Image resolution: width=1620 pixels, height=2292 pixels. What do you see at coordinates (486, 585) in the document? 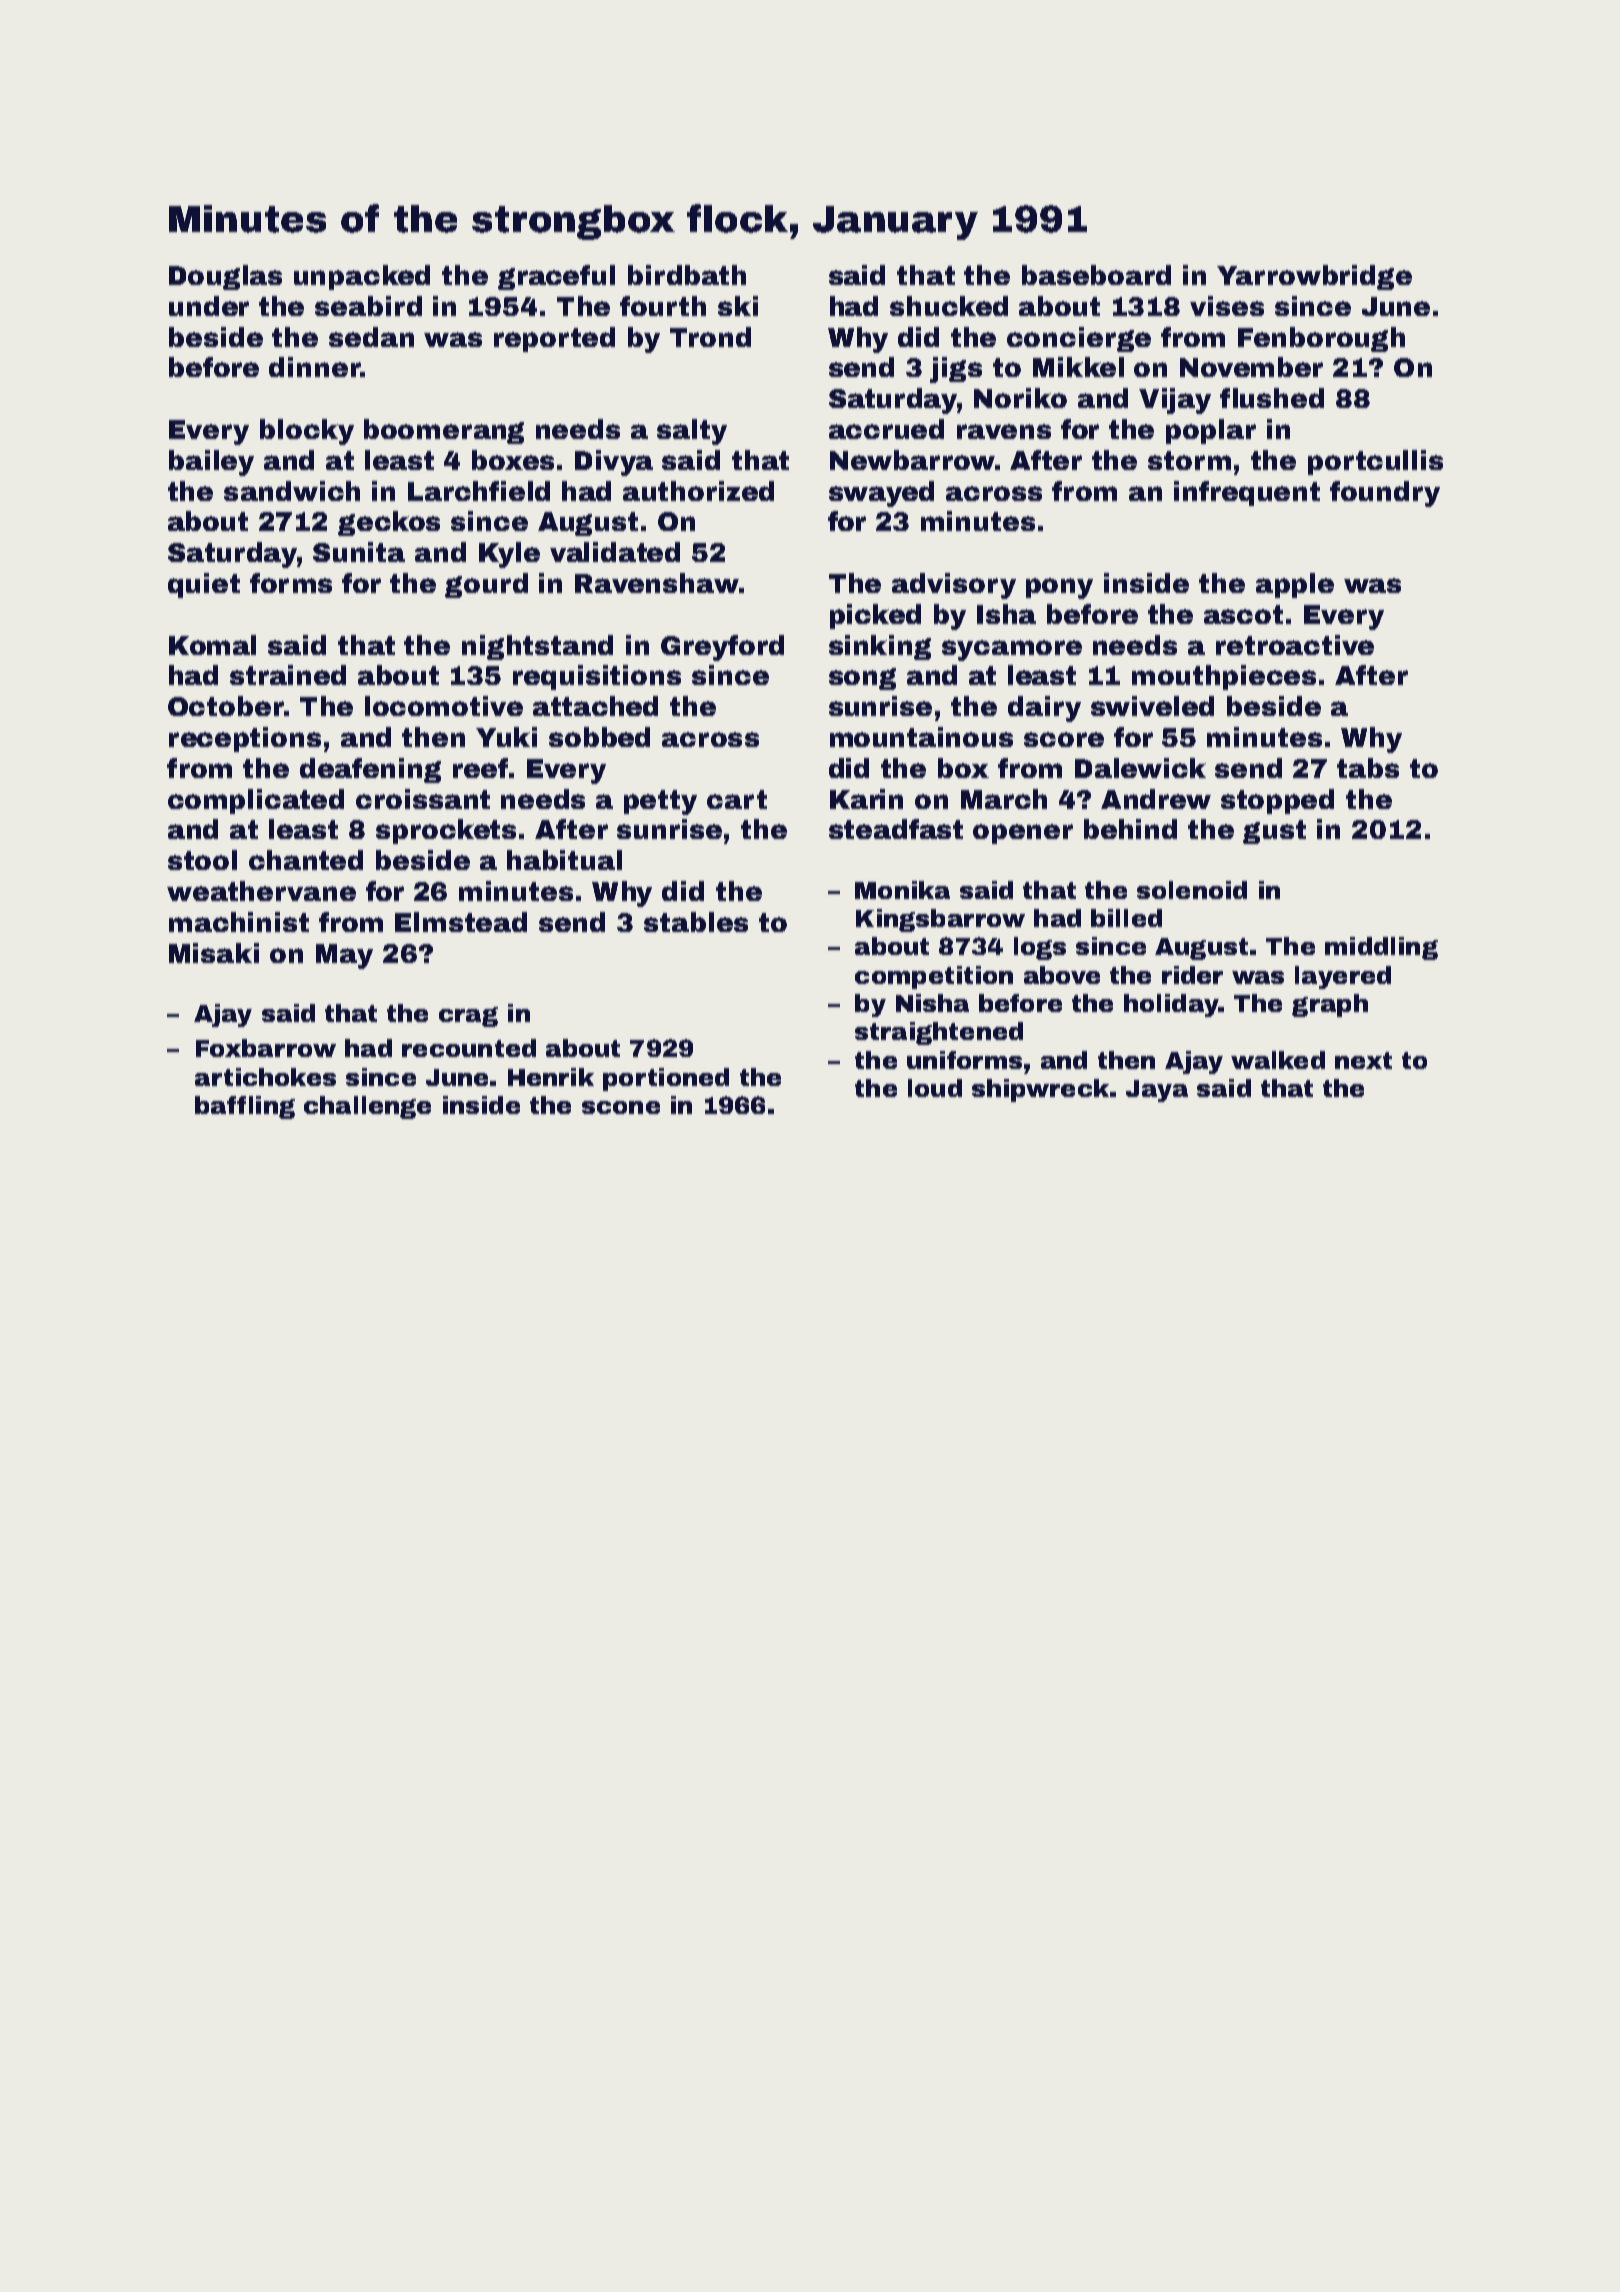
I see `gourd` at bounding box center [486, 585].
